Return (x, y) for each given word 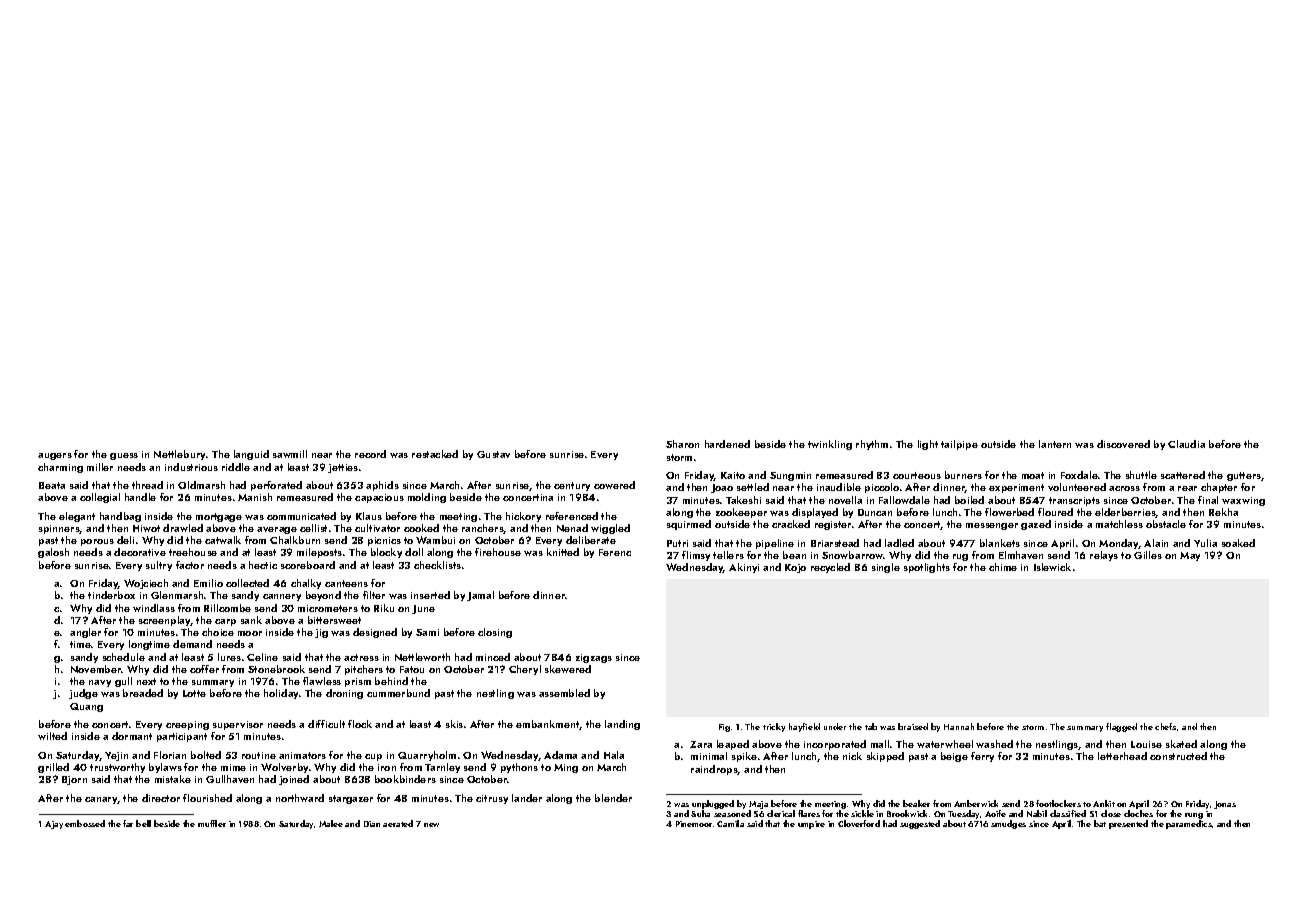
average (277, 530)
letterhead (1122, 756)
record (370, 454)
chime (1003, 567)
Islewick (1052, 567)
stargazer (351, 799)
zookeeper (741, 513)
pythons (519, 768)
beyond (323, 596)
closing (495, 633)
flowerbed (1009, 512)
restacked (435, 454)
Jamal (480, 596)
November (96, 669)
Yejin (116, 756)
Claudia (1186, 444)
